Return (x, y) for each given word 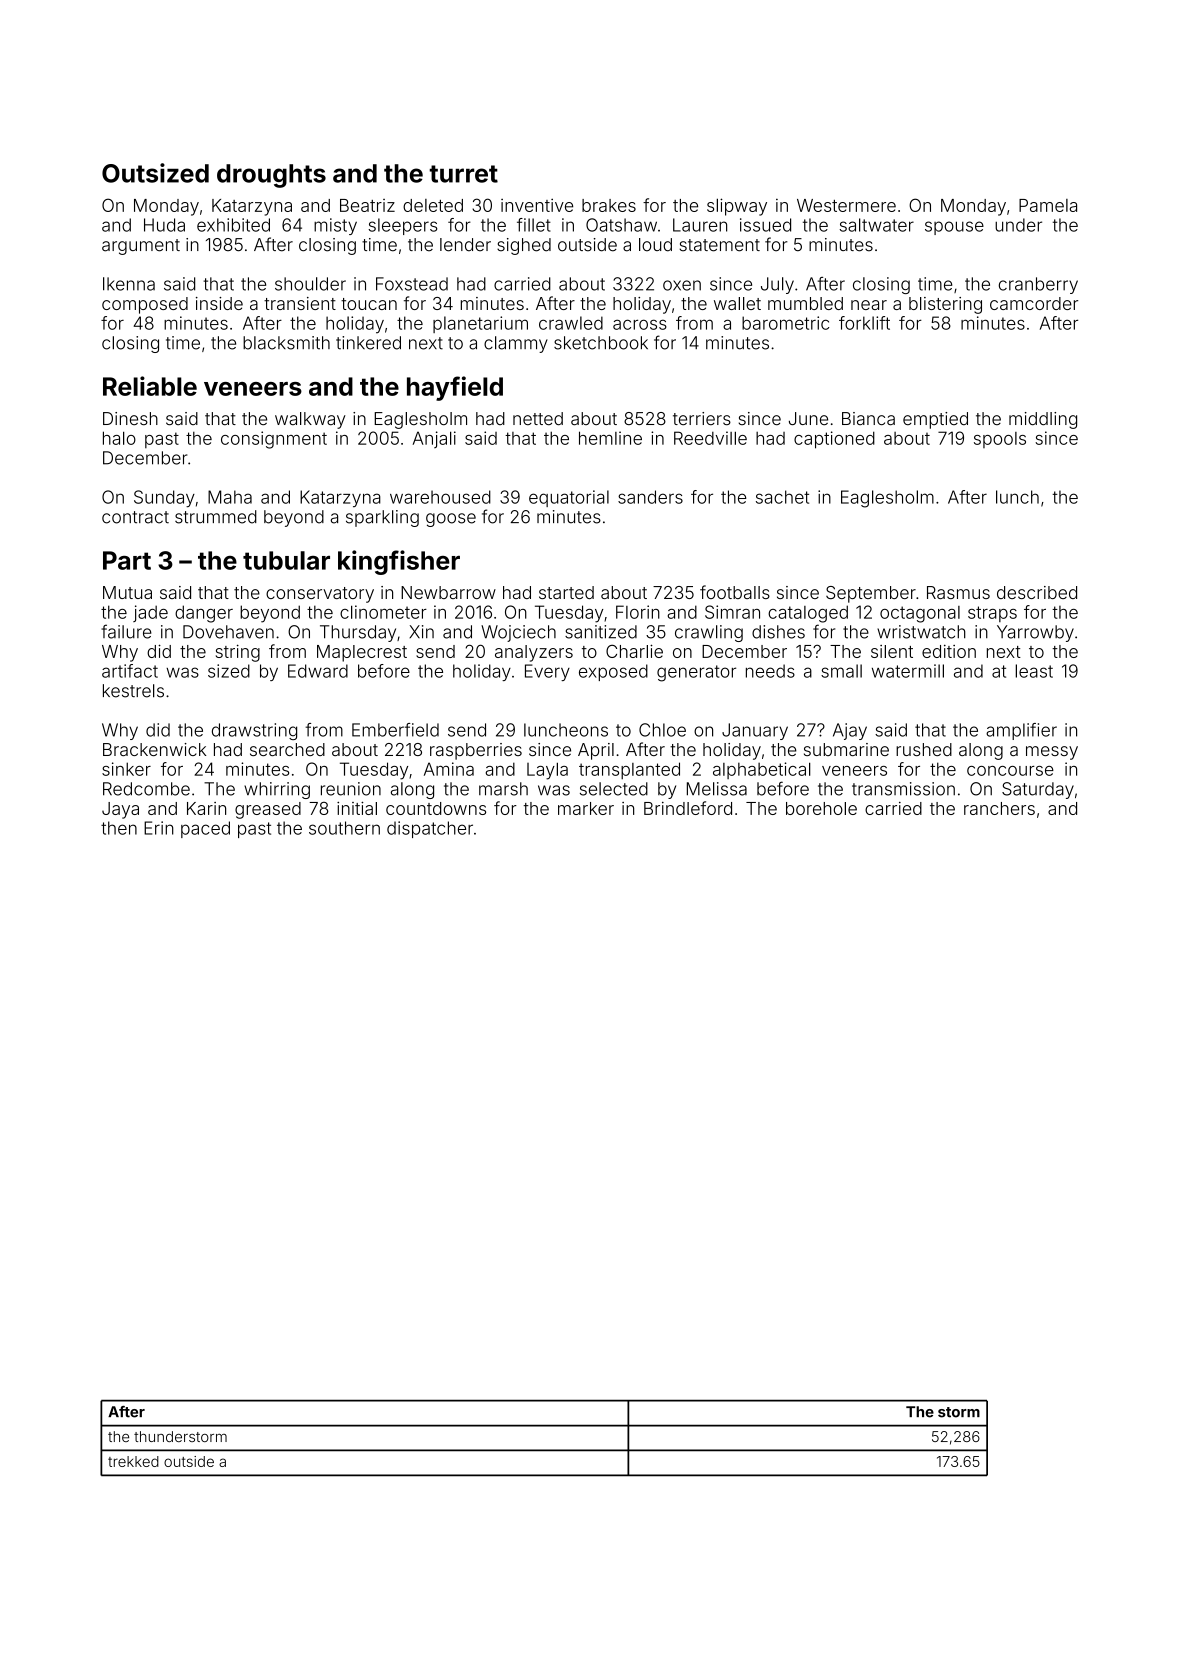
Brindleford (688, 808)
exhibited (233, 225)
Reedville (710, 438)
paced (205, 829)
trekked (133, 1461)
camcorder (1034, 303)
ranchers (999, 808)
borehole (821, 808)
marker (586, 808)
